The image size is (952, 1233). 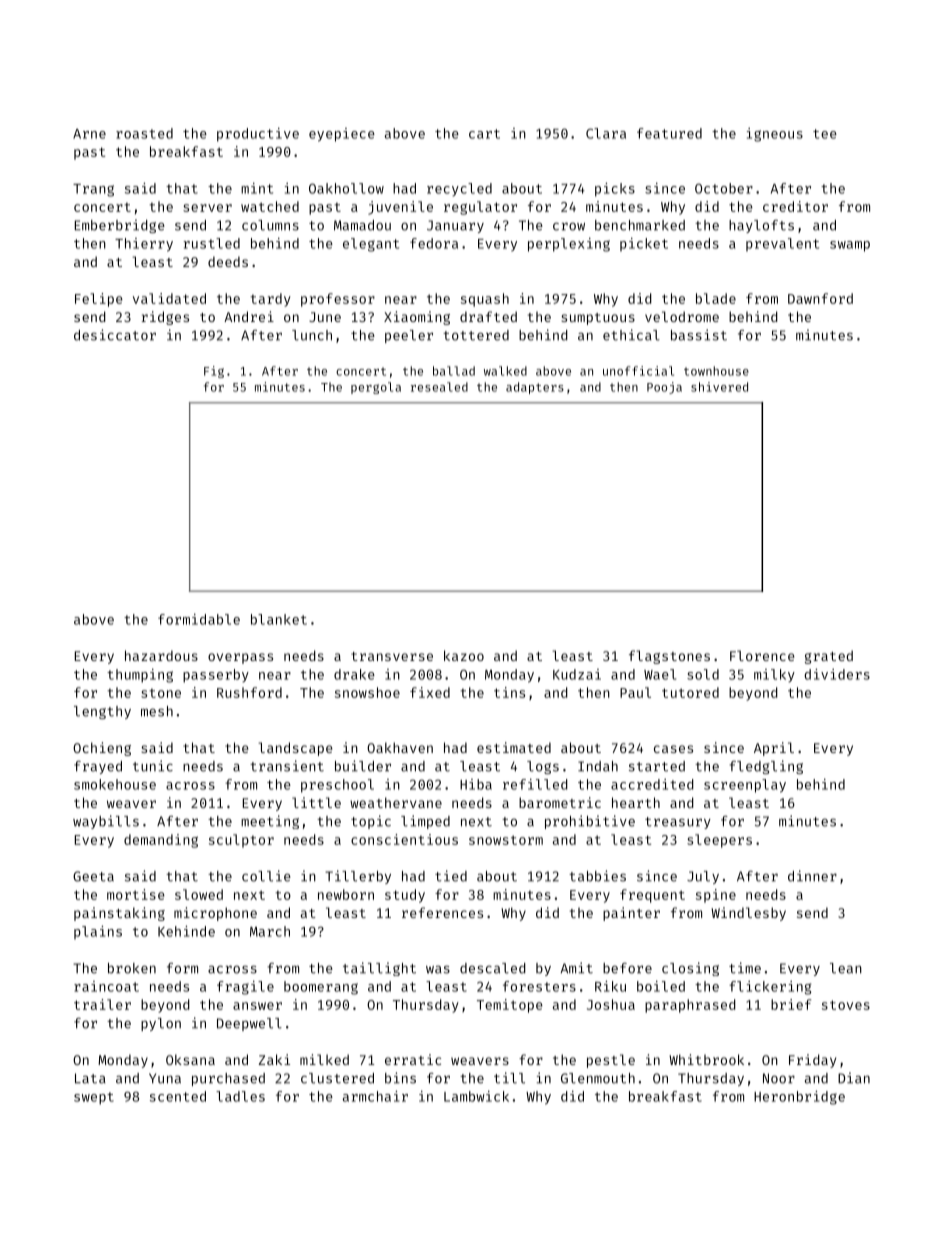 I want to click on igneous, so click(x=775, y=135).
